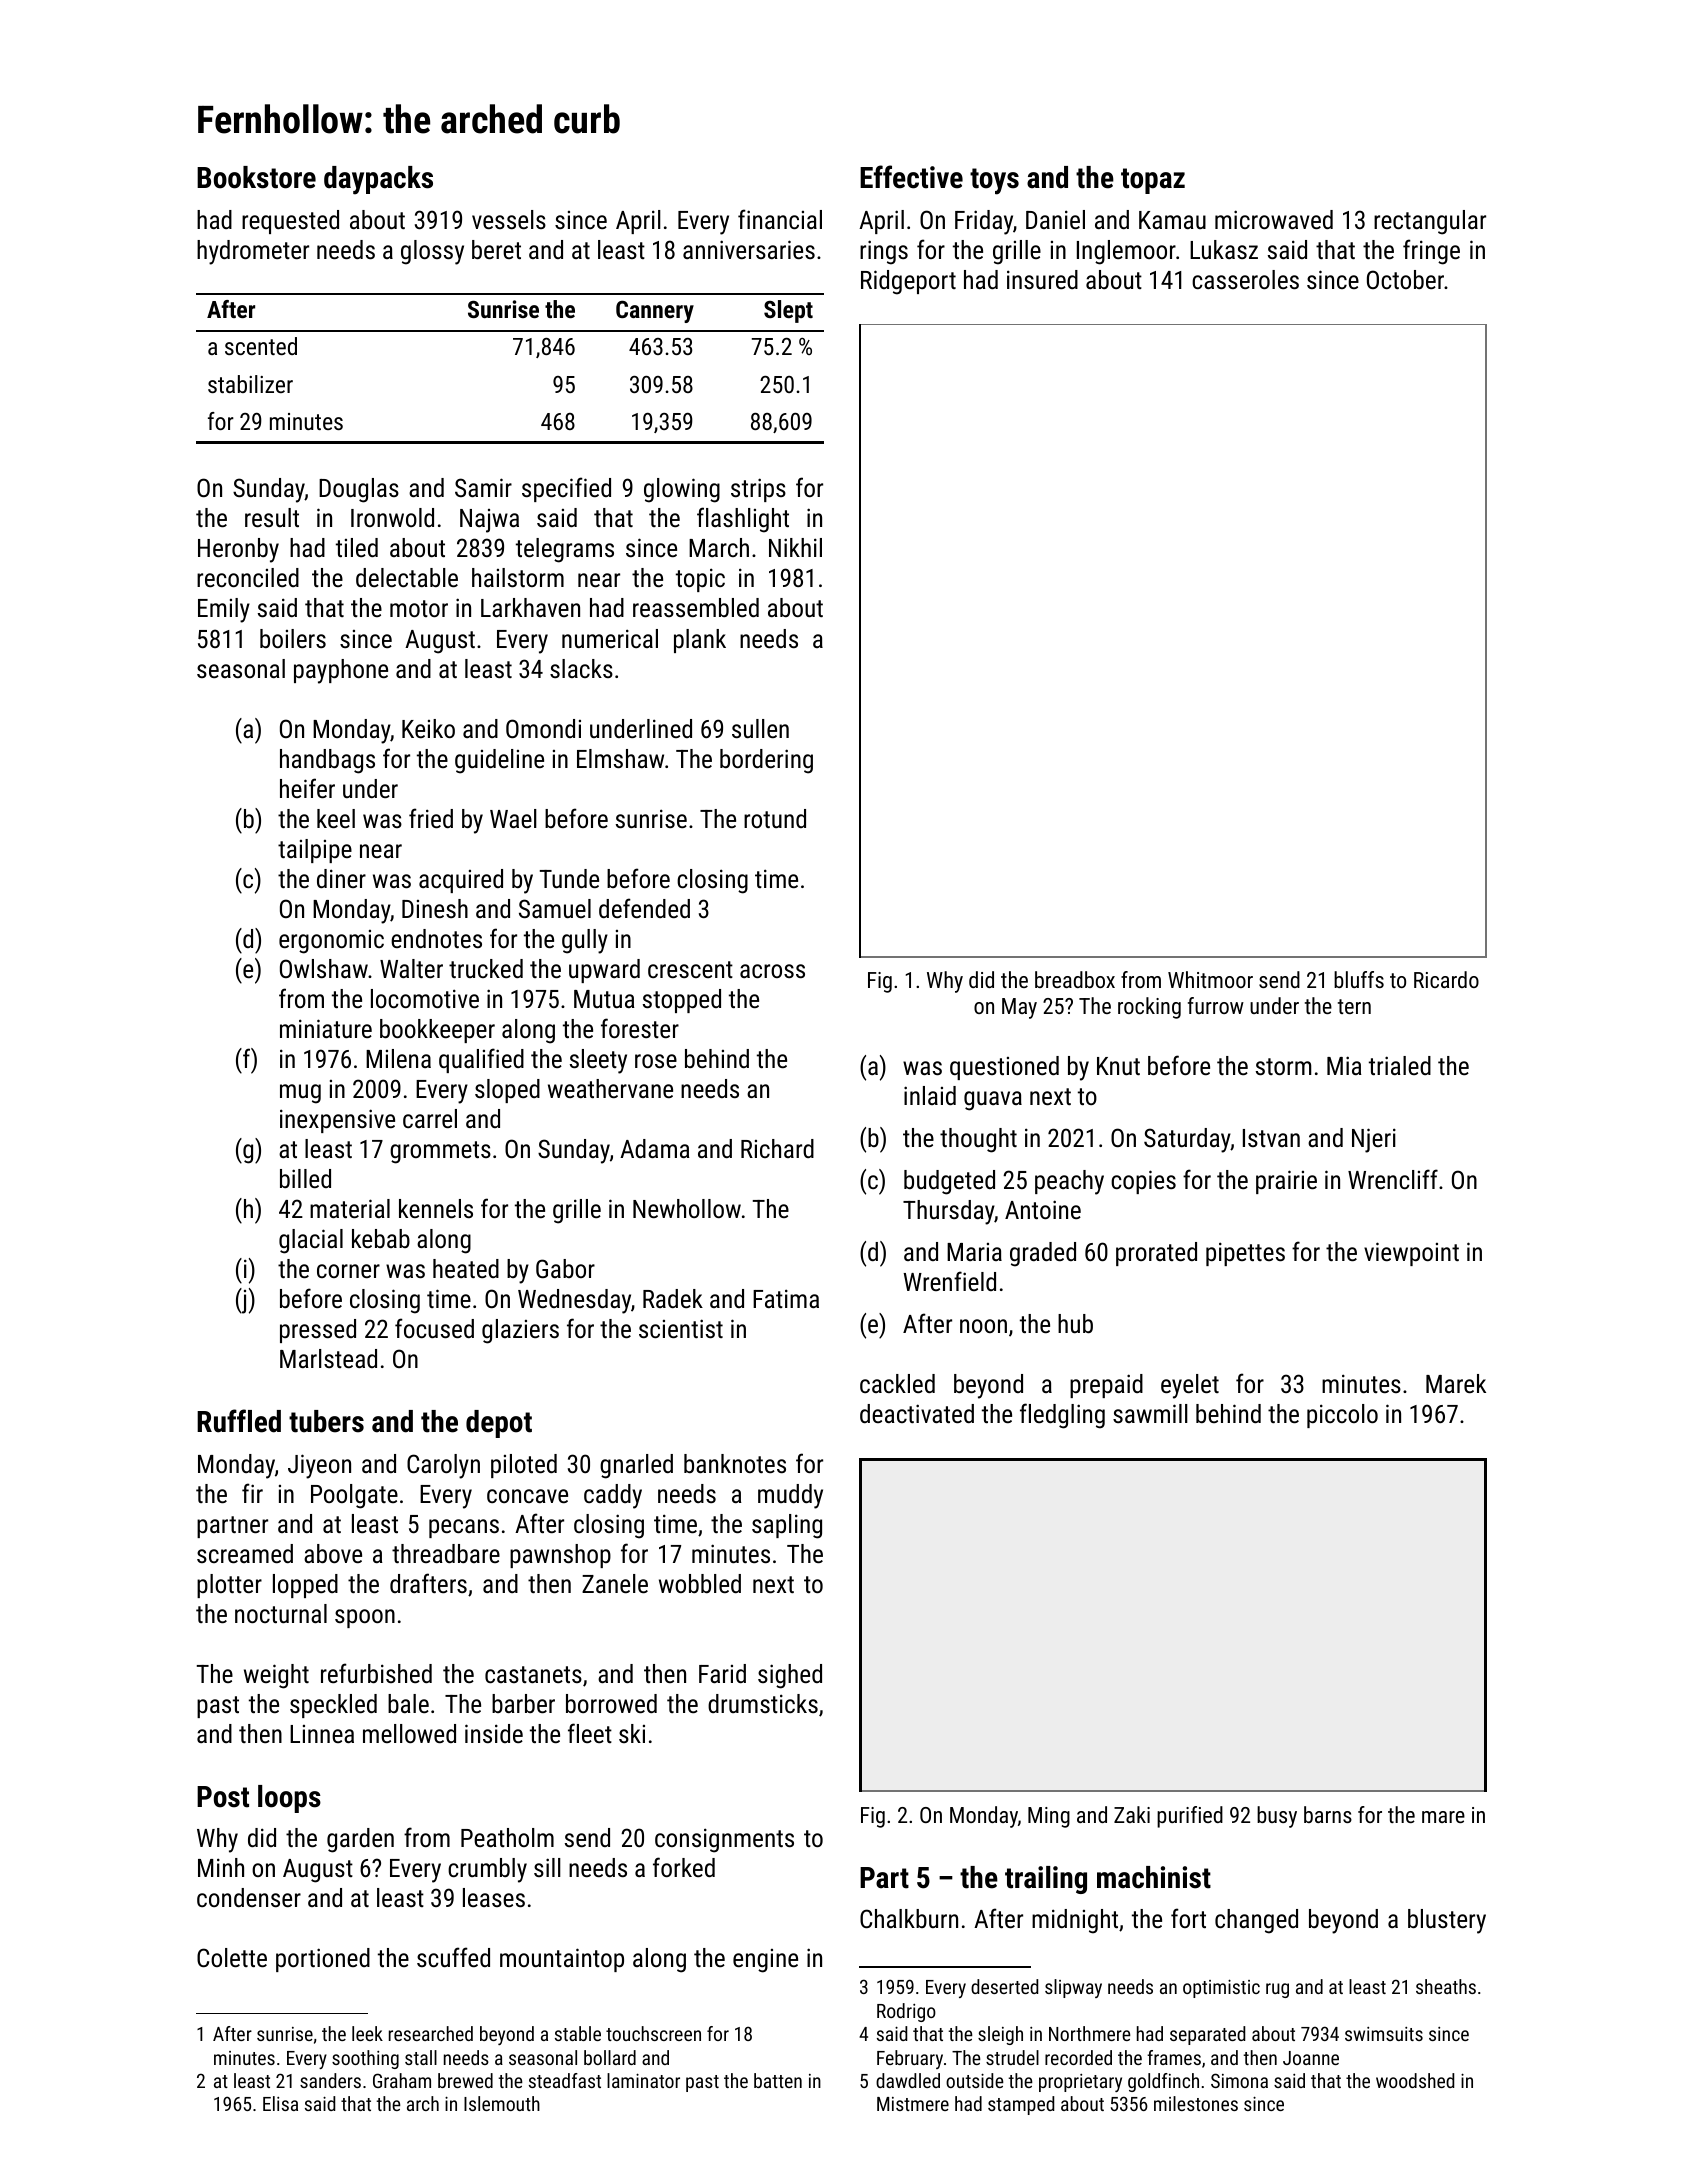 The width and height of the document is (1683, 2178). I want to click on Ricardo, so click(1446, 979).
